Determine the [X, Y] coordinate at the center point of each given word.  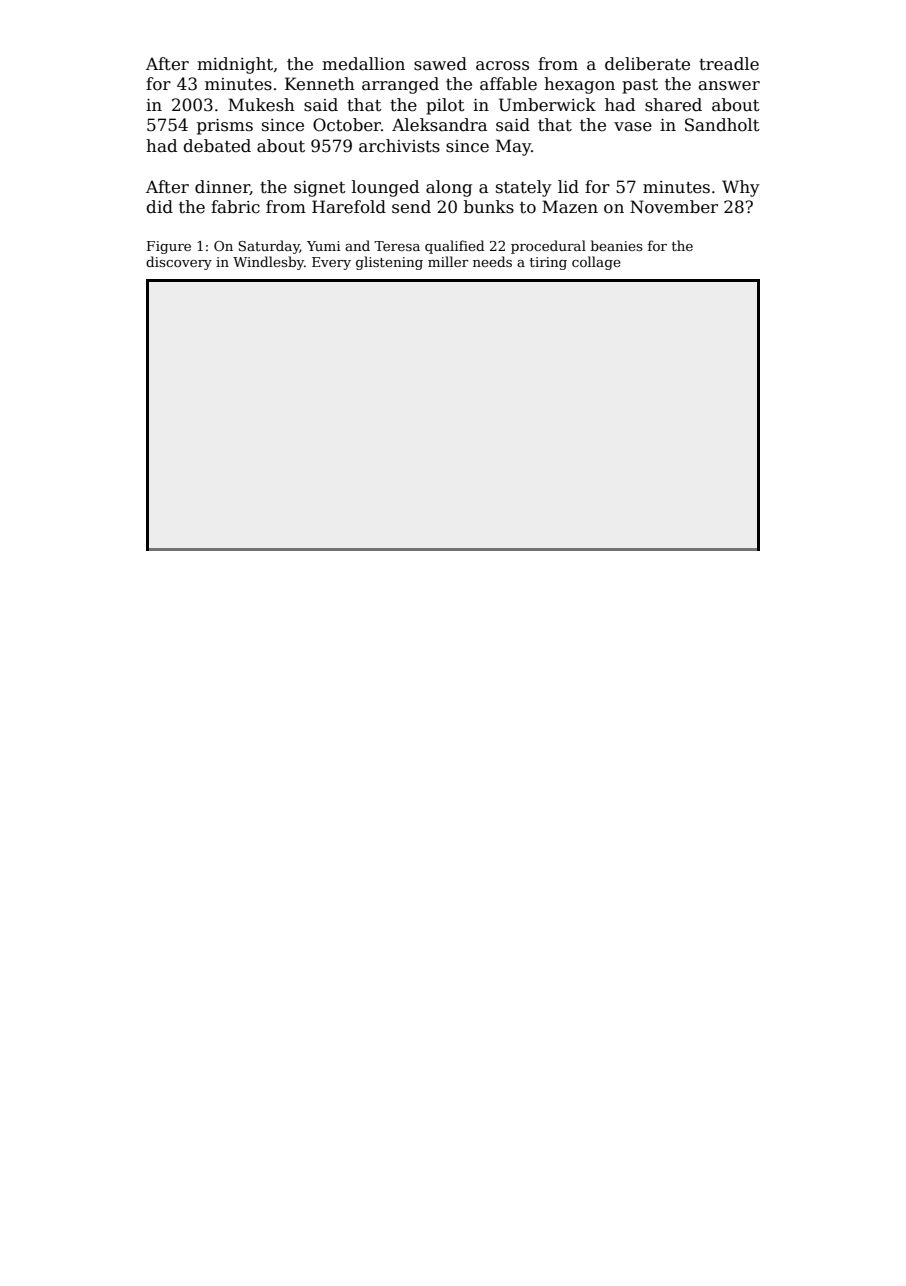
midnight [235, 65]
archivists [399, 146]
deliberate [647, 64]
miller [448, 261]
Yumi [324, 246]
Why [741, 188]
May [513, 147]
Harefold [349, 207]
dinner [222, 187]
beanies [617, 245]
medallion [363, 64]
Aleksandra [439, 125]
